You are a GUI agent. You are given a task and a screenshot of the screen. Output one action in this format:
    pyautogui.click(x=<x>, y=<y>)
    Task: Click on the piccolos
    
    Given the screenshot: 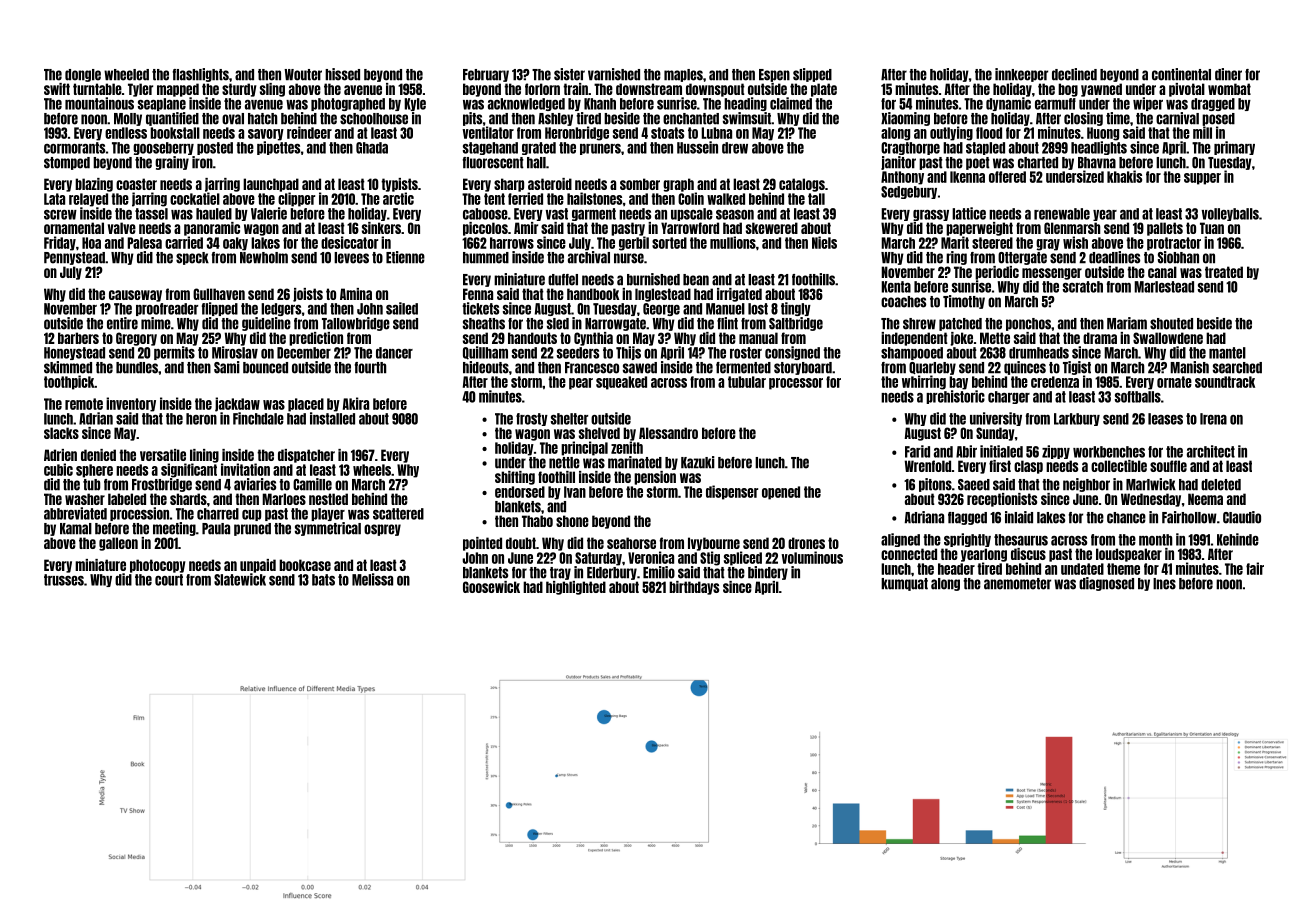 What is the action you would take?
    pyautogui.click(x=485, y=229)
